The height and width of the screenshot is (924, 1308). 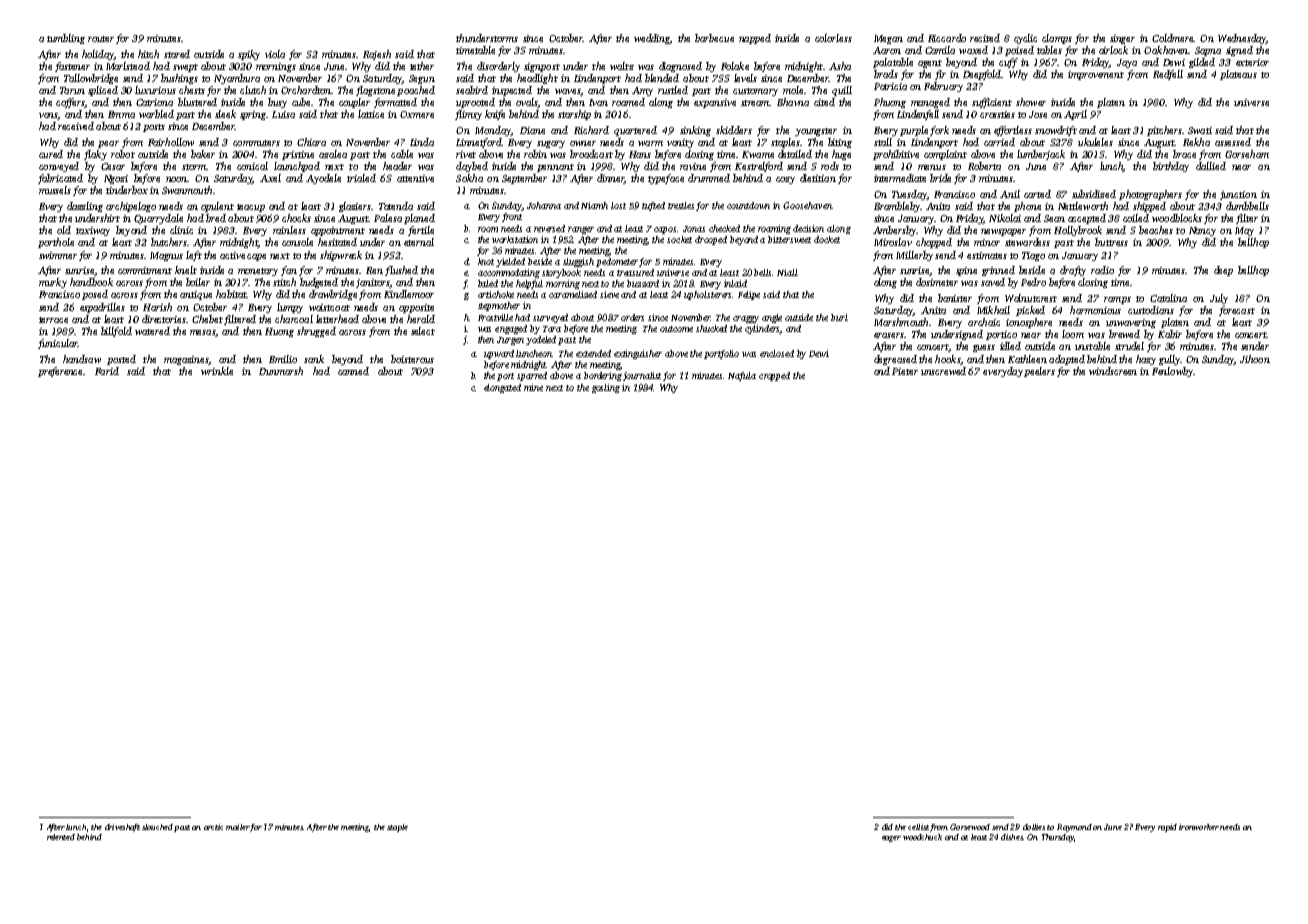 I want to click on extinguisher, so click(x=638, y=354).
